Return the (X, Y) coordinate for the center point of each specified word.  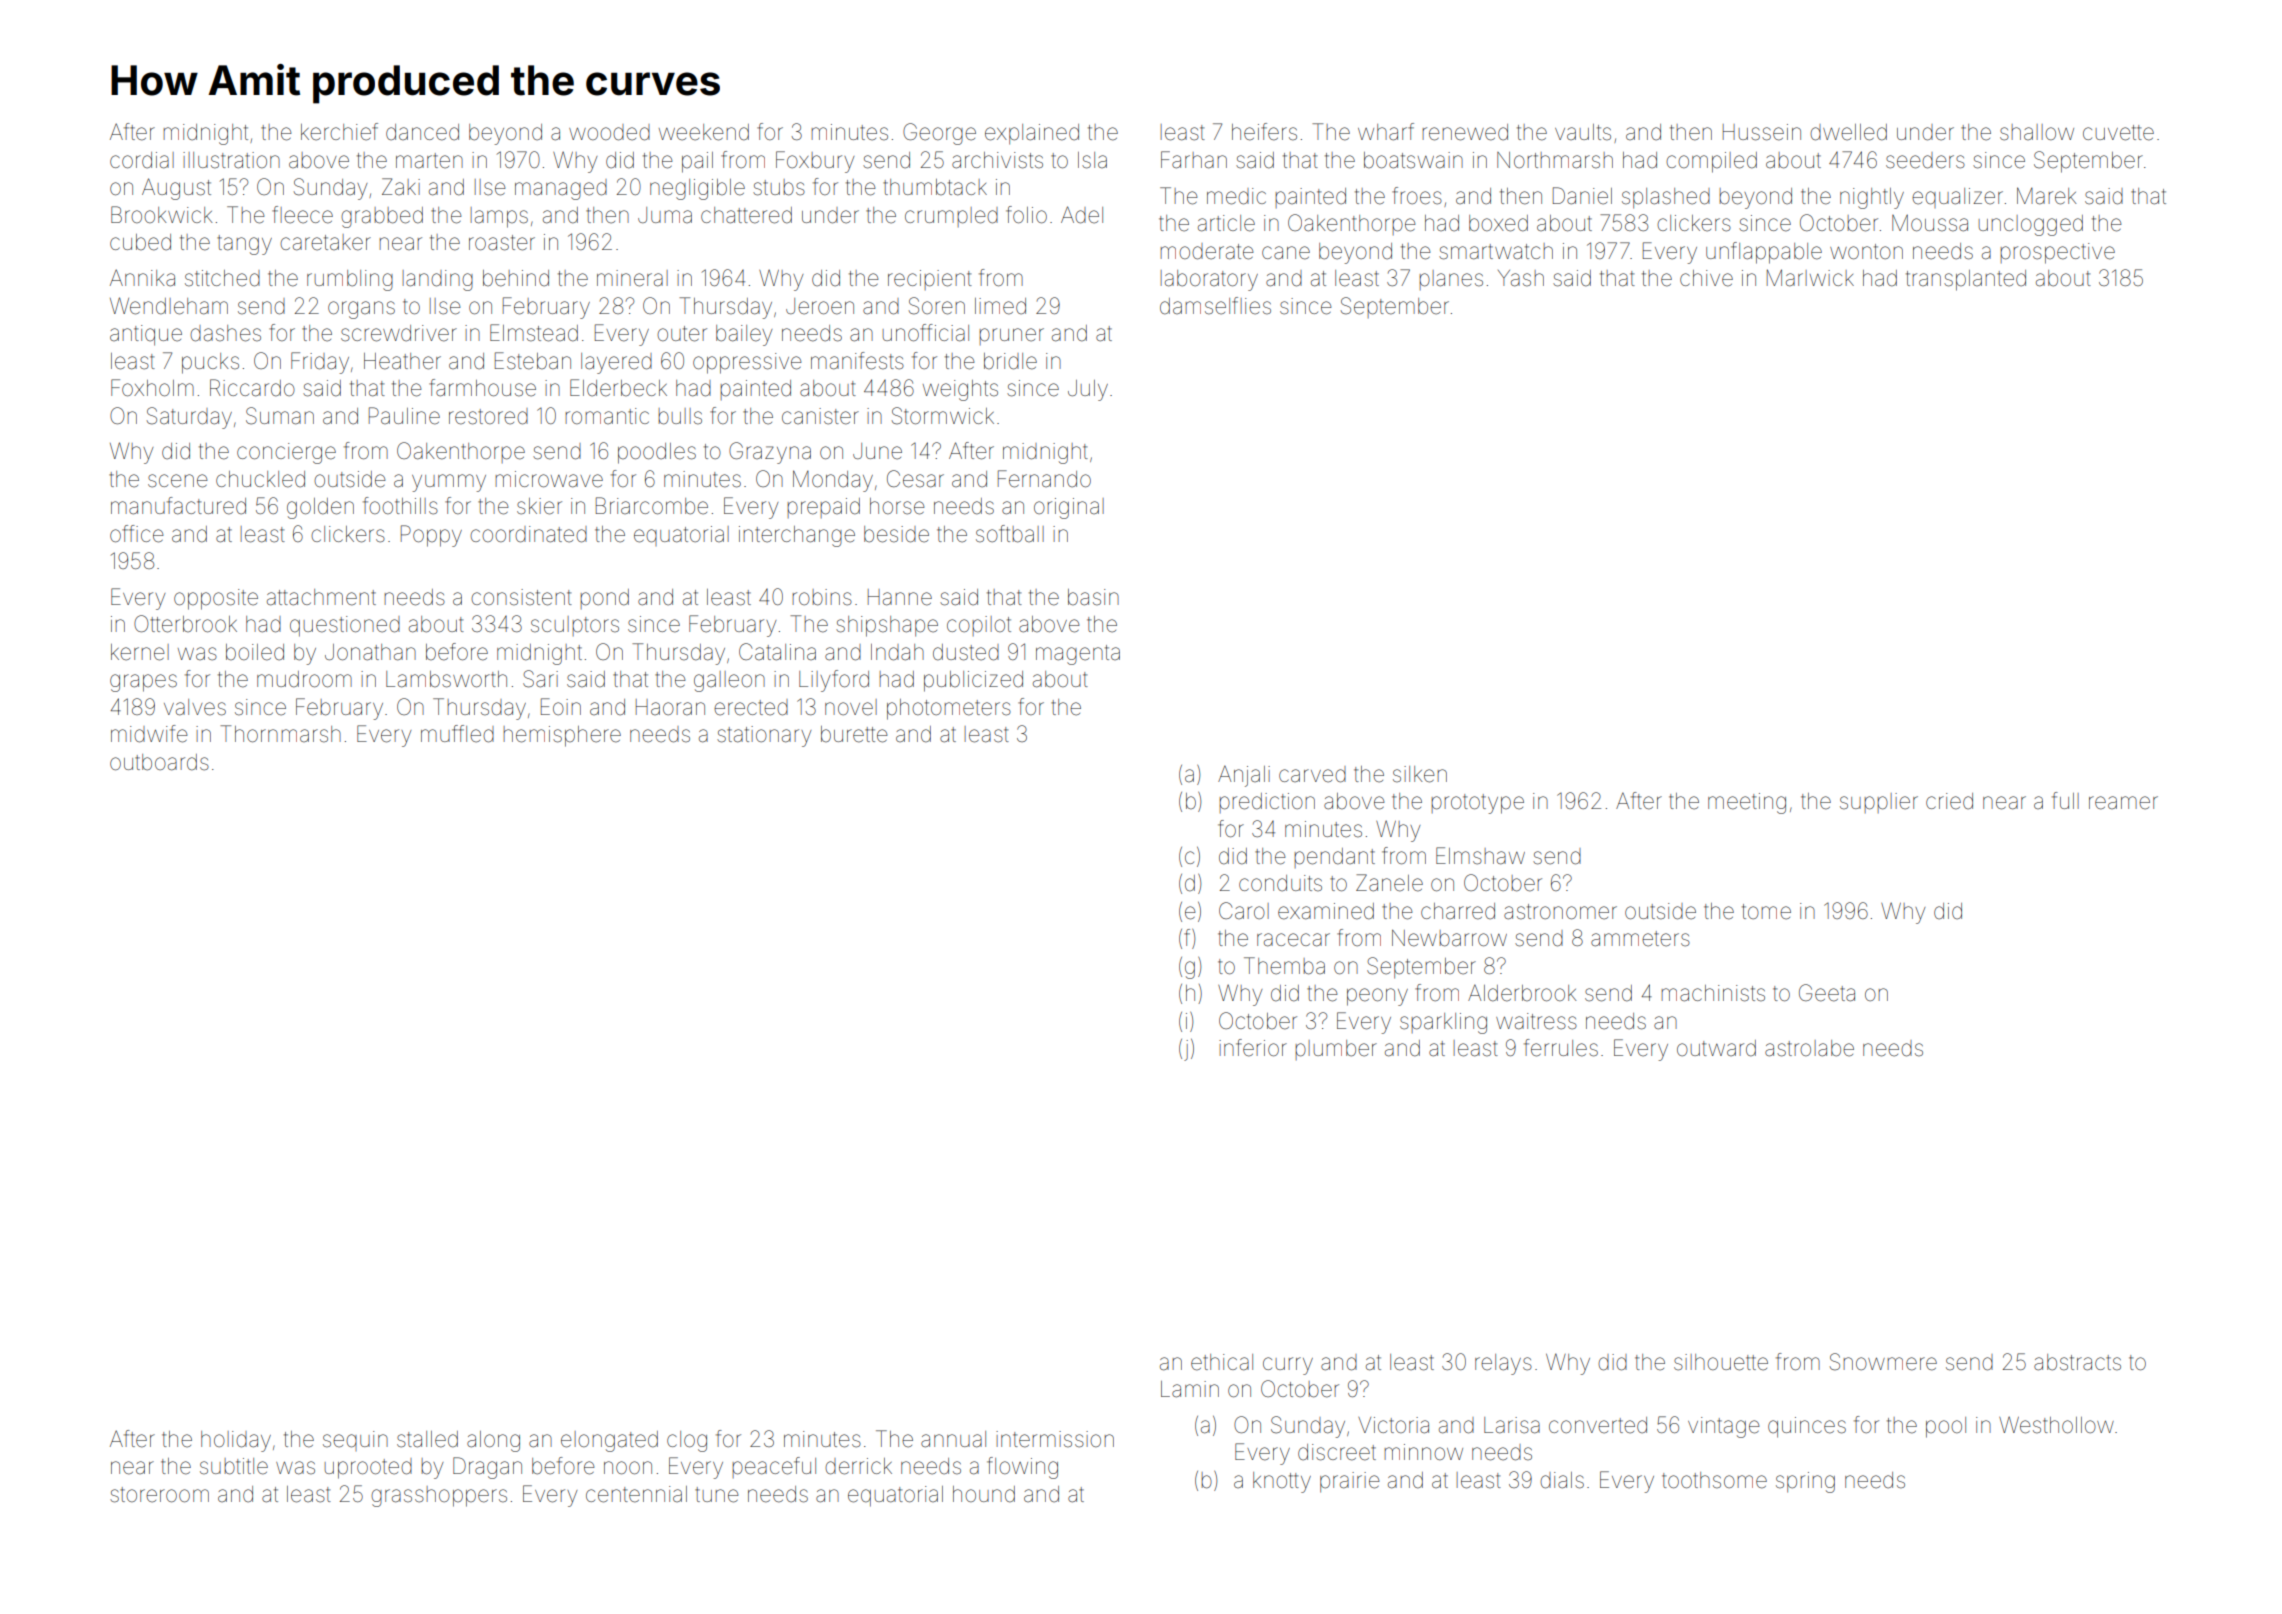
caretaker (325, 242)
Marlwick (1810, 278)
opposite (216, 599)
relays (1503, 1364)
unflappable (1764, 253)
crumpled (951, 217)
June (877, 451)
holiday (236, 1441)
